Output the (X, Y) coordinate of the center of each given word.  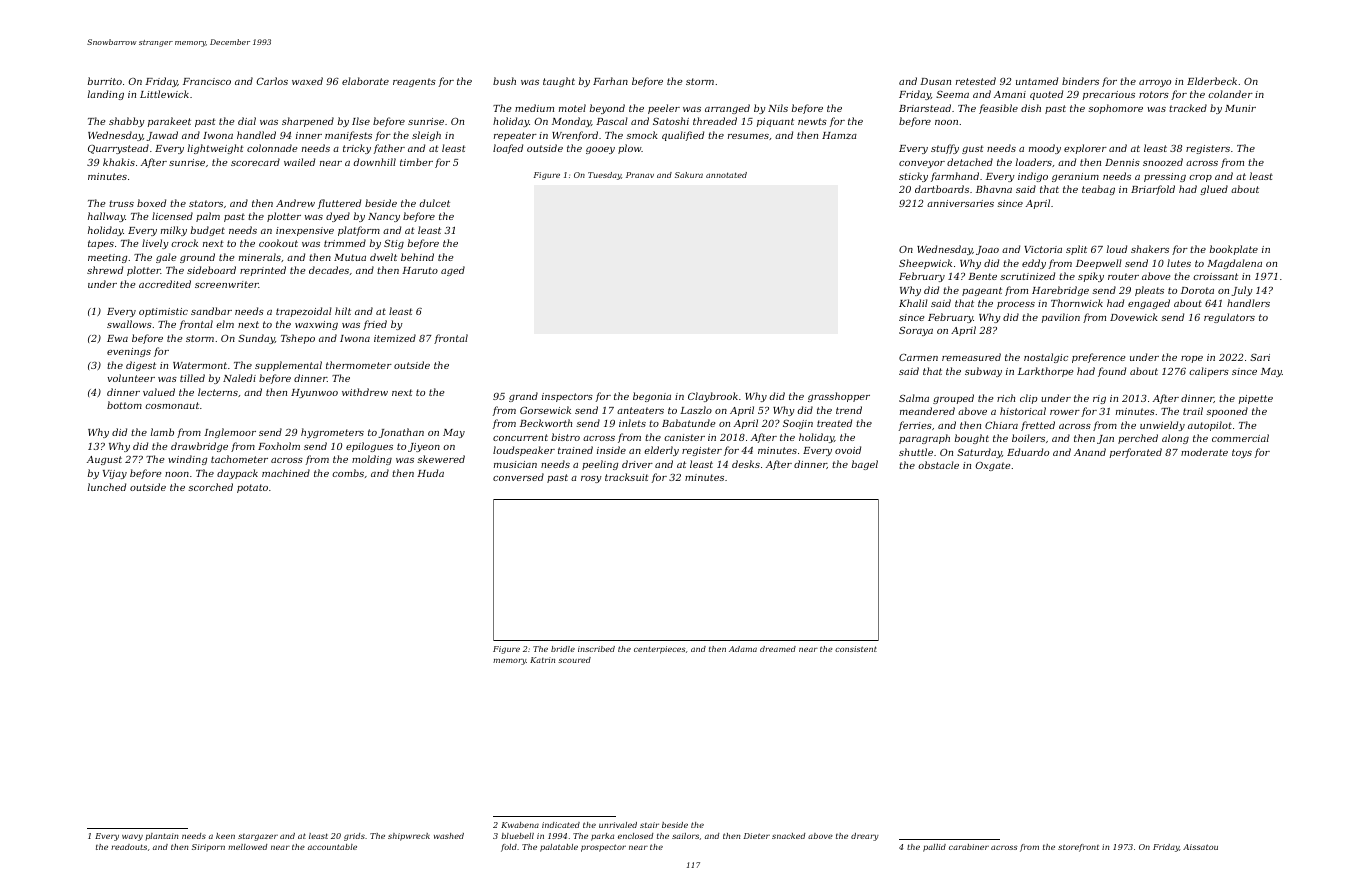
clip (1029, 399)
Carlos (272, 81)
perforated (1136, 453)
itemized (395, 338)
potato (252, 488)
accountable (332, 847)
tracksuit (627, 477)
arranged (727, 109)
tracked (1188, 108)
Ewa (117, 338)
